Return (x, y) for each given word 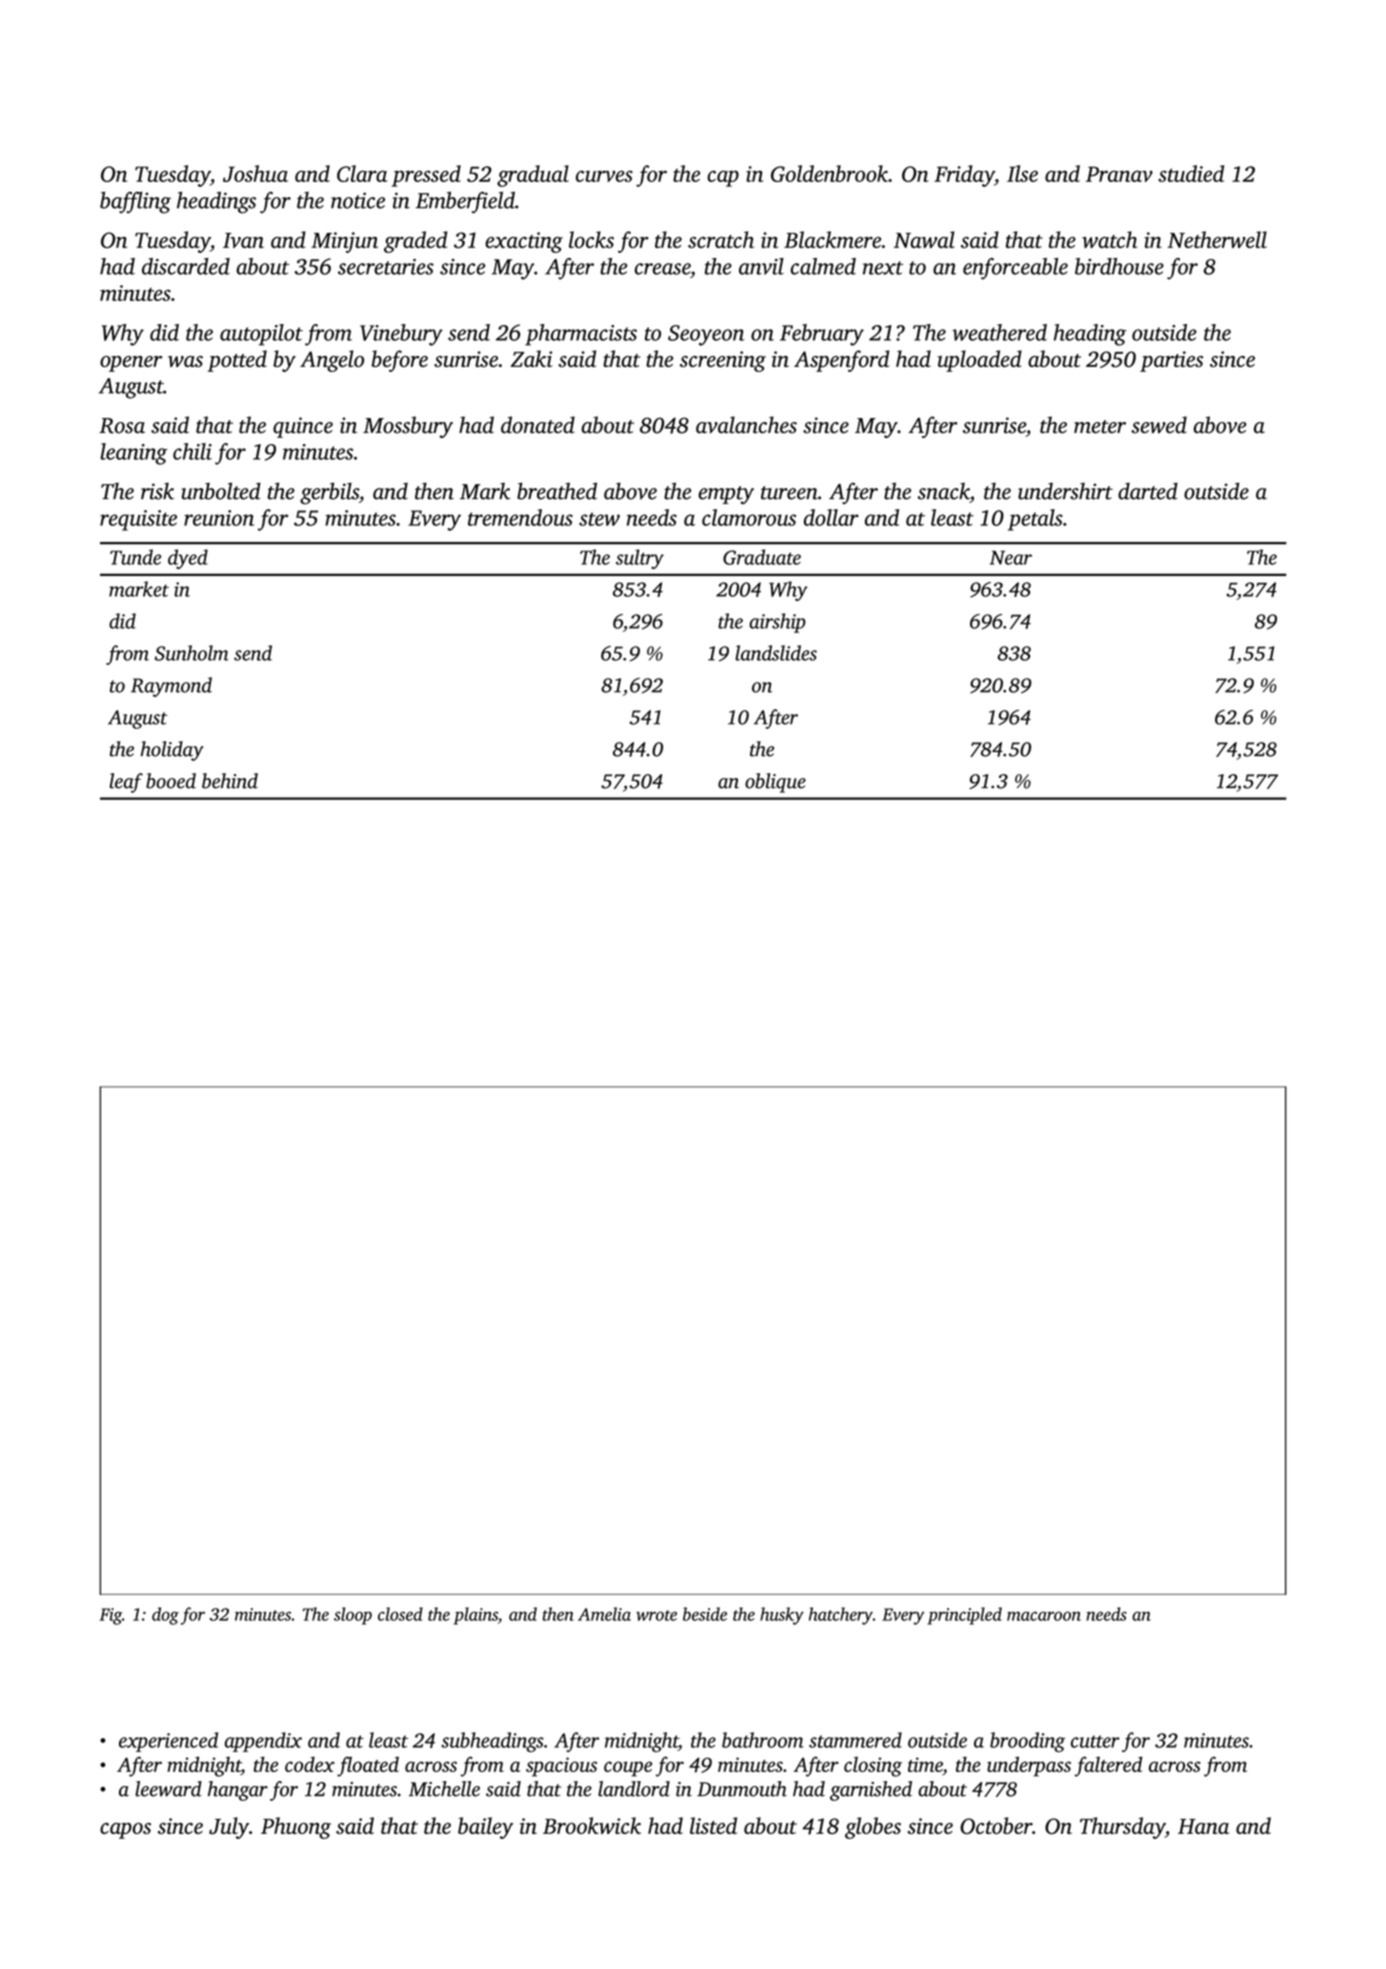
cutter (1095, 1741)
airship (777, 623)
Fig (111, 1616)
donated (538, 425)
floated (368, 1766)
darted (1148, 491)
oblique (775, 783)
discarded (186, 266)
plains (476, 1616)
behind (230, 781)
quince (303, 427)
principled (964, 1616)
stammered (855, 1740)
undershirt (1065, 491)
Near (1011, 558)
